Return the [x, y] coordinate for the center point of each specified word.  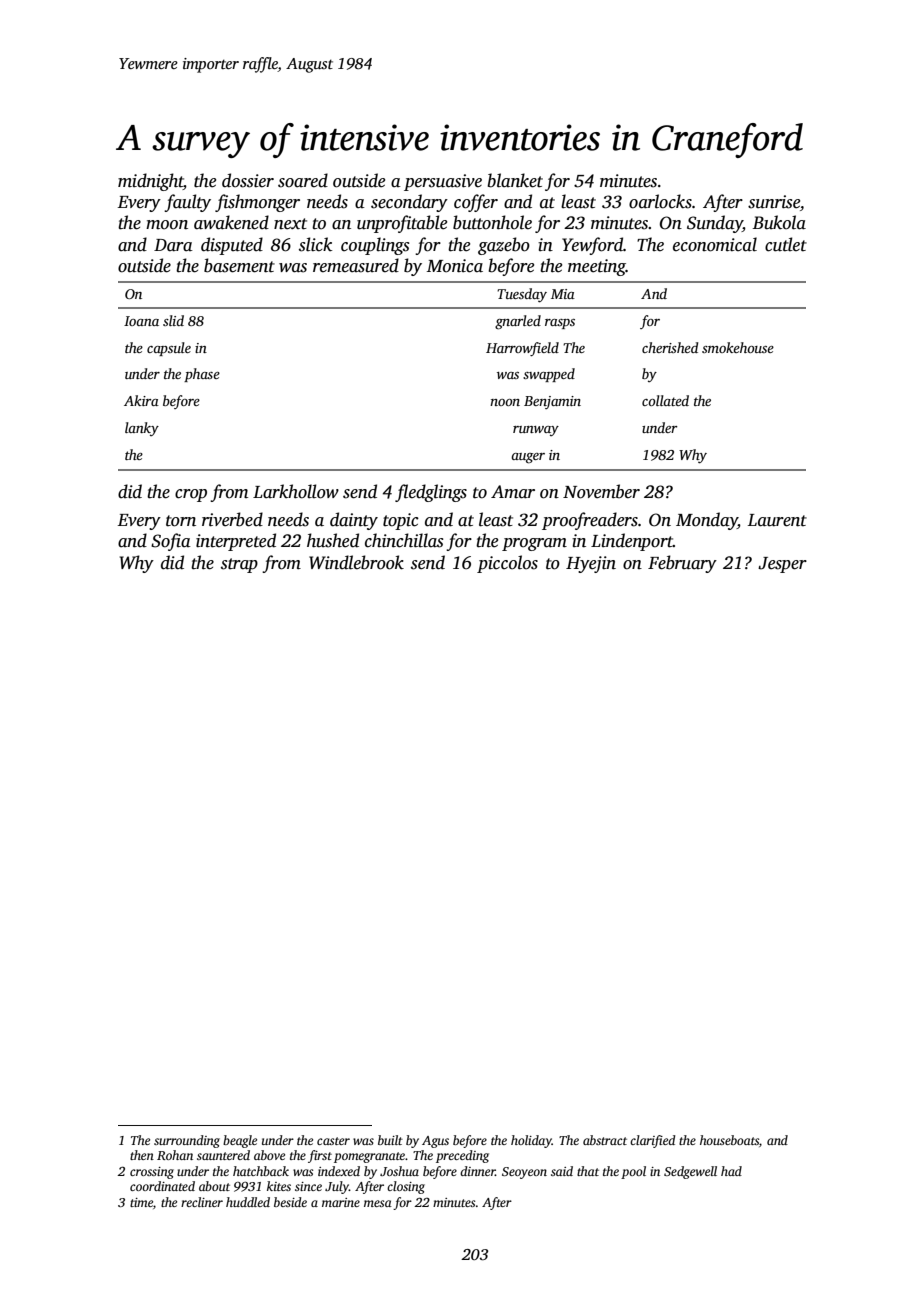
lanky [142, 429]
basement [239, 265]
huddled [248, 1202]
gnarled [518, 322]
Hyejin [591, 564]
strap [239, 565]
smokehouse [738, 347]
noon [505, 402]
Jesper [782, 565]
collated [665, 400]
